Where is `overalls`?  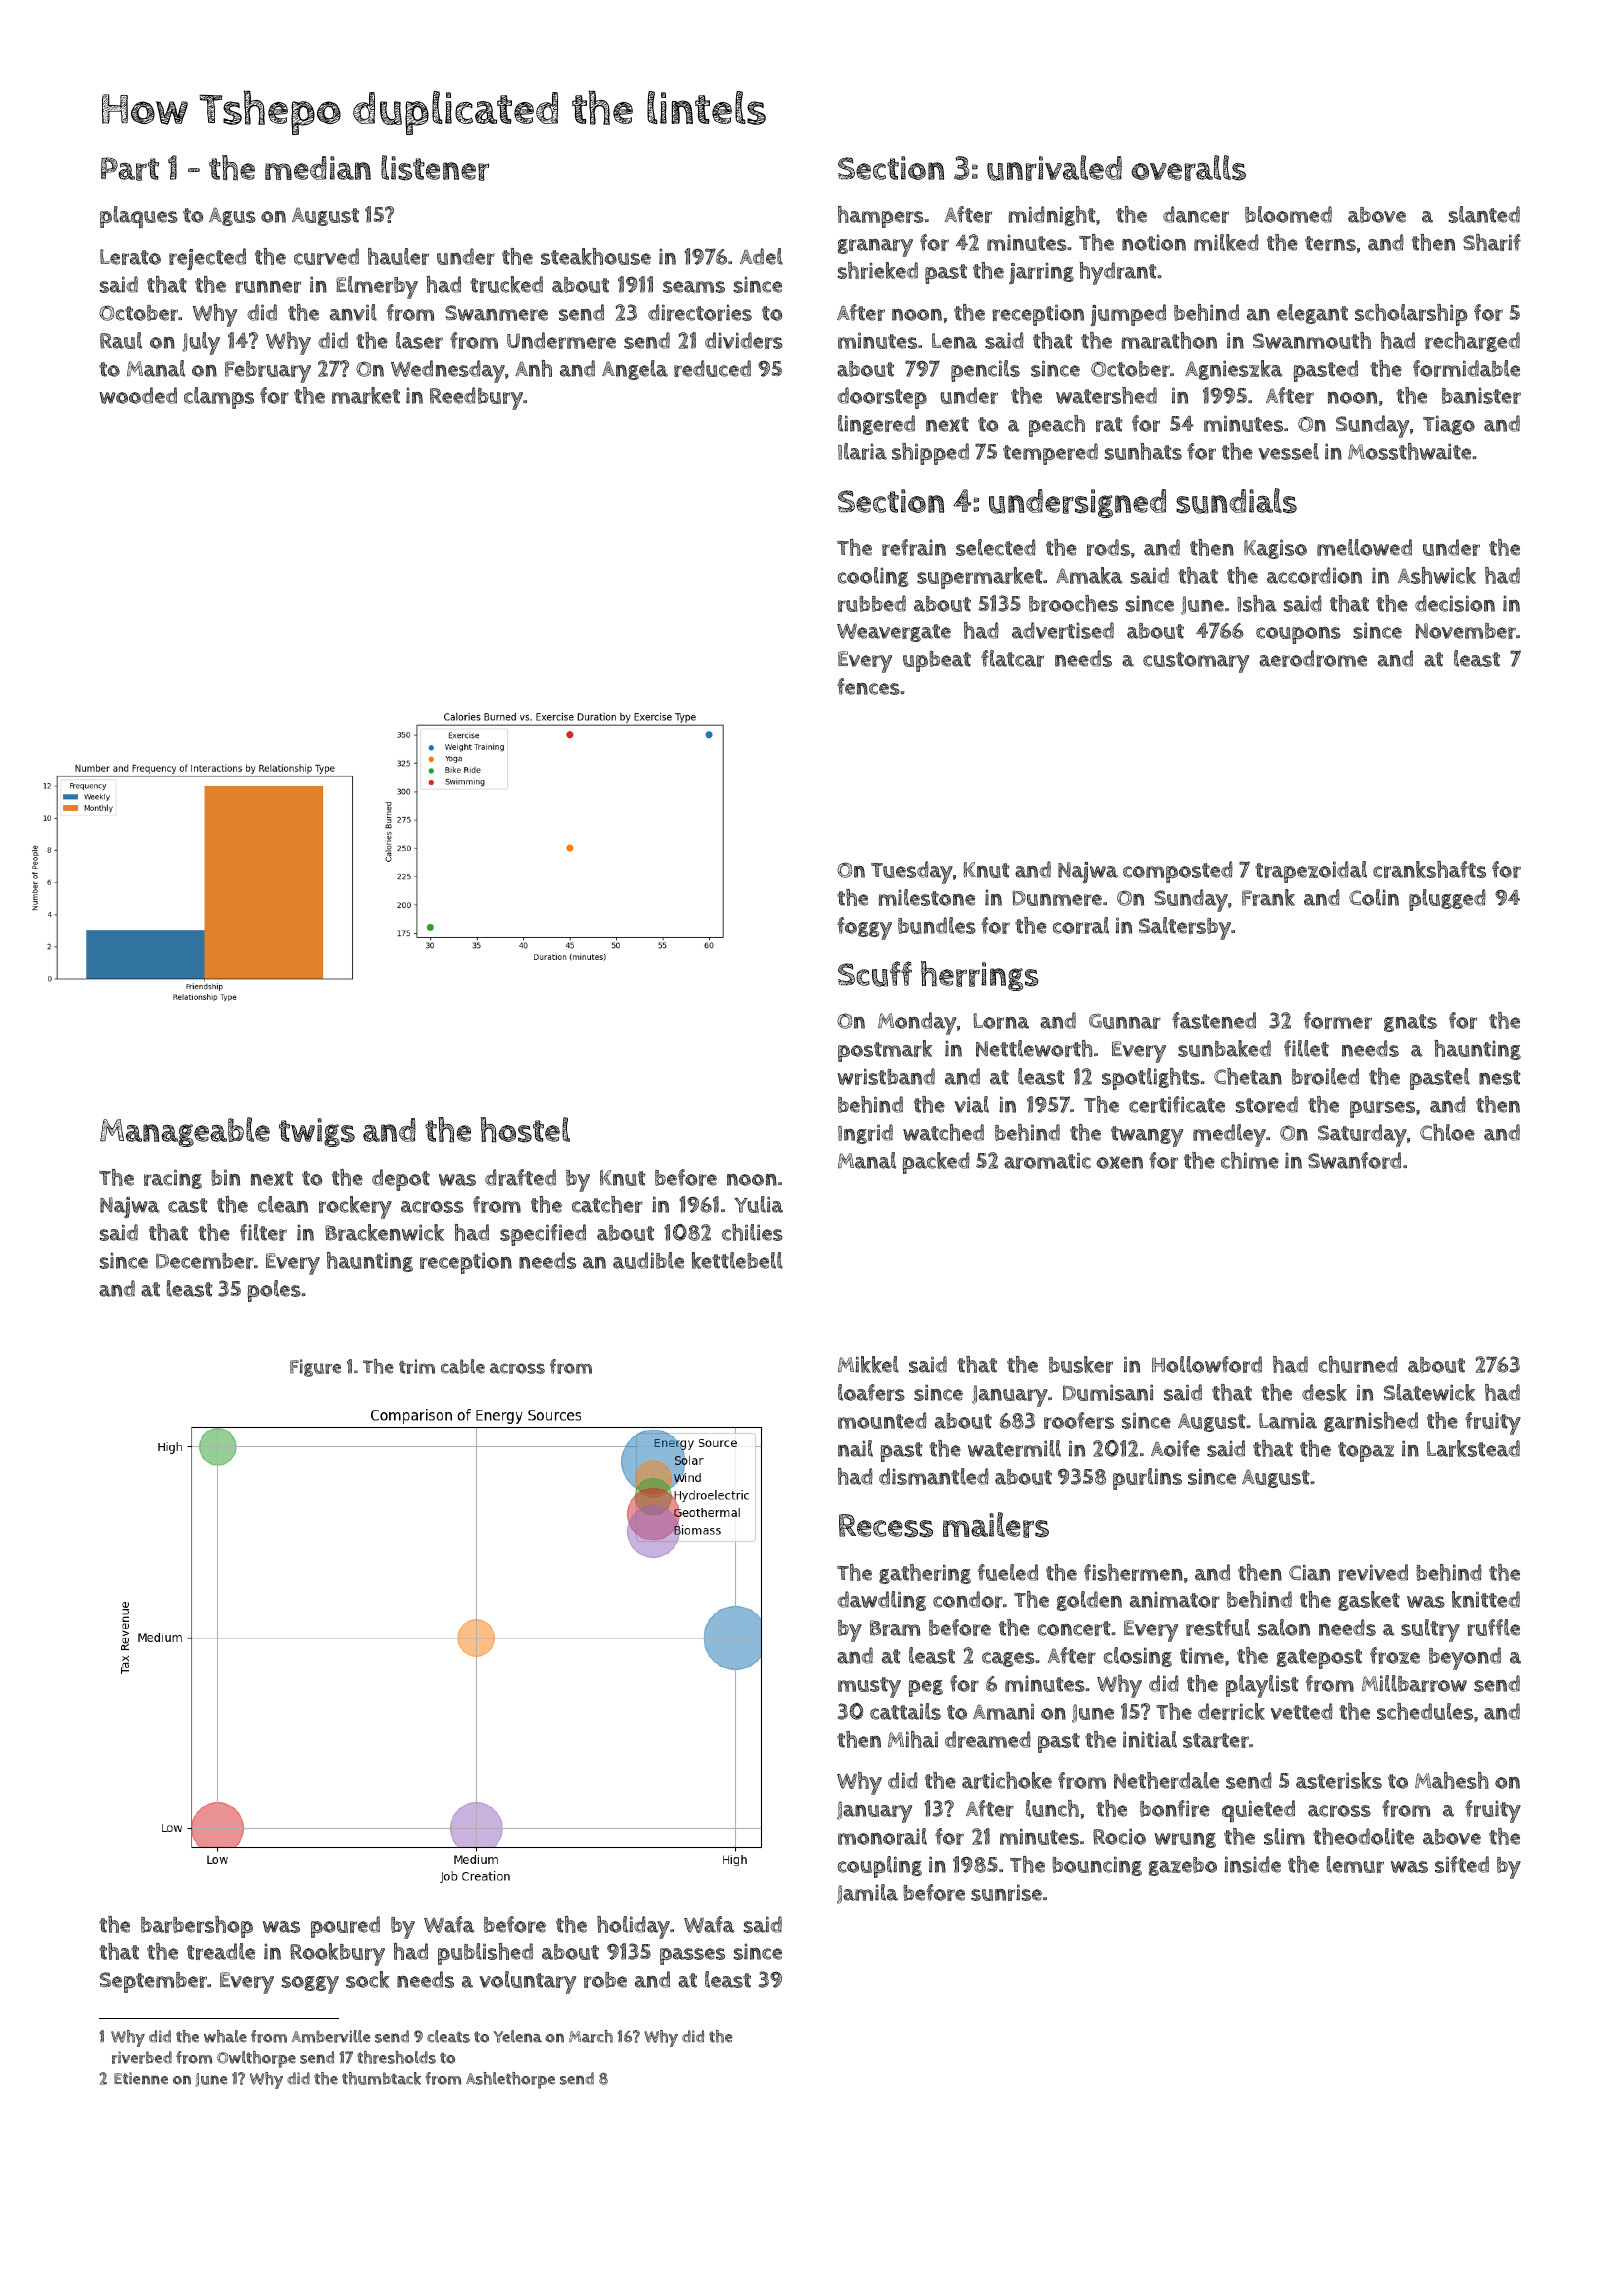
overalls is located at coordinates (1188, 168).
